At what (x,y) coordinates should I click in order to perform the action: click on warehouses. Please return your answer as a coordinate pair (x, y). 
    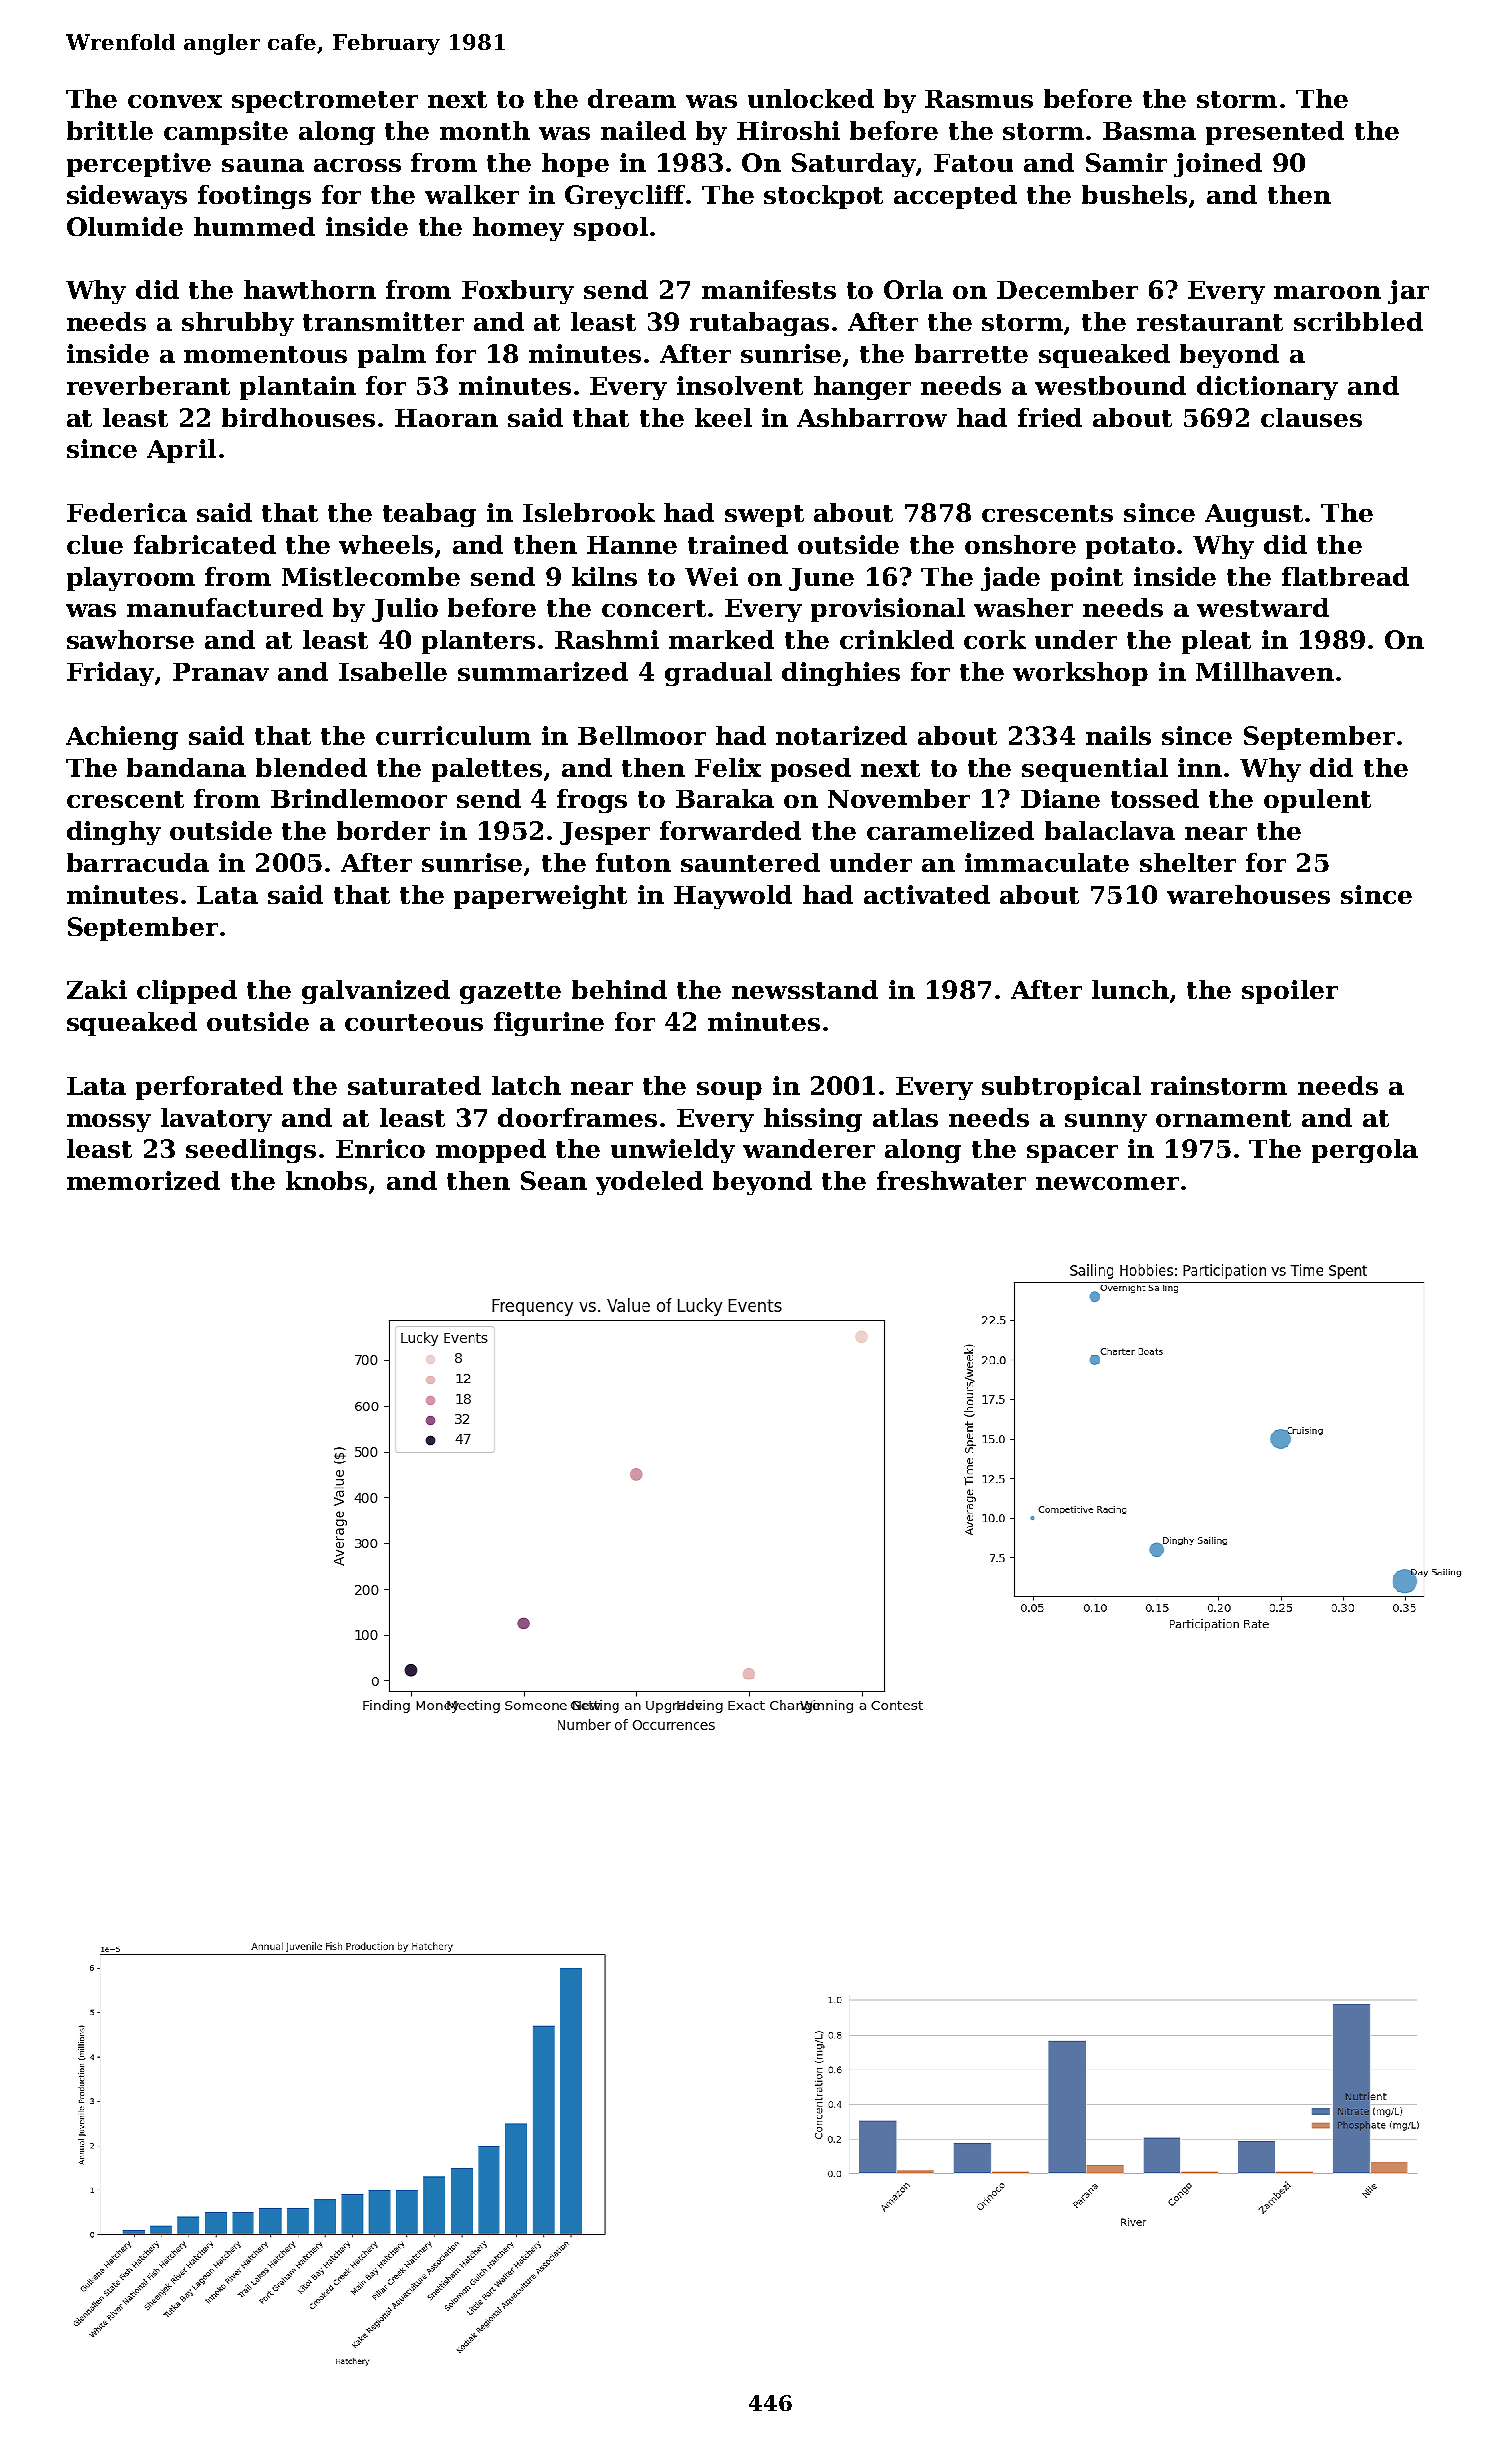
    Looking at the image, I should click on (1248, 894).
